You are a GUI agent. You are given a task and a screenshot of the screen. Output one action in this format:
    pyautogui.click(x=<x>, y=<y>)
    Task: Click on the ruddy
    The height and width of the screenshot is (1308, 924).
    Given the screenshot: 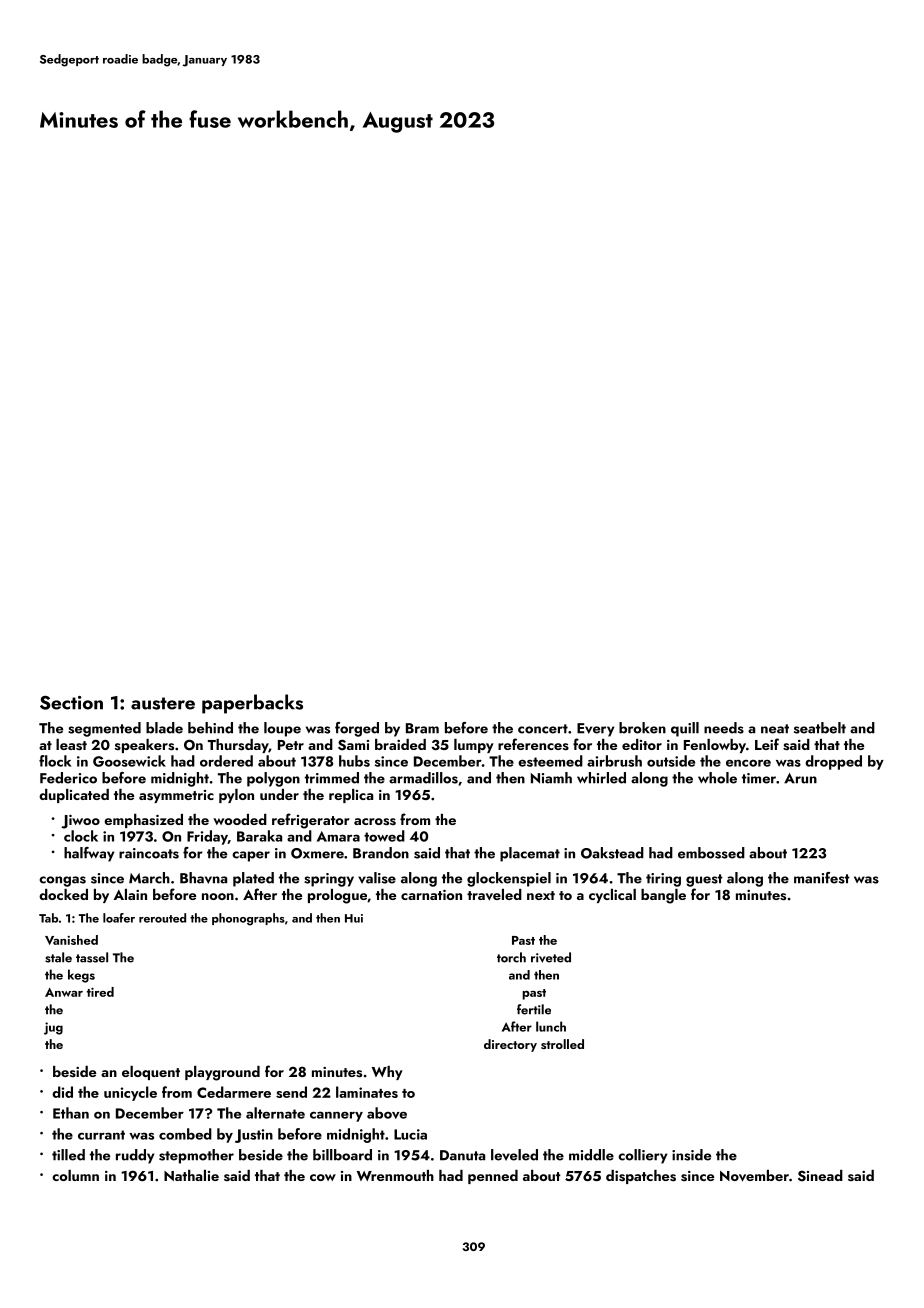 What is the action you would take?
    pyautogui.click(x=135, y=1156)
